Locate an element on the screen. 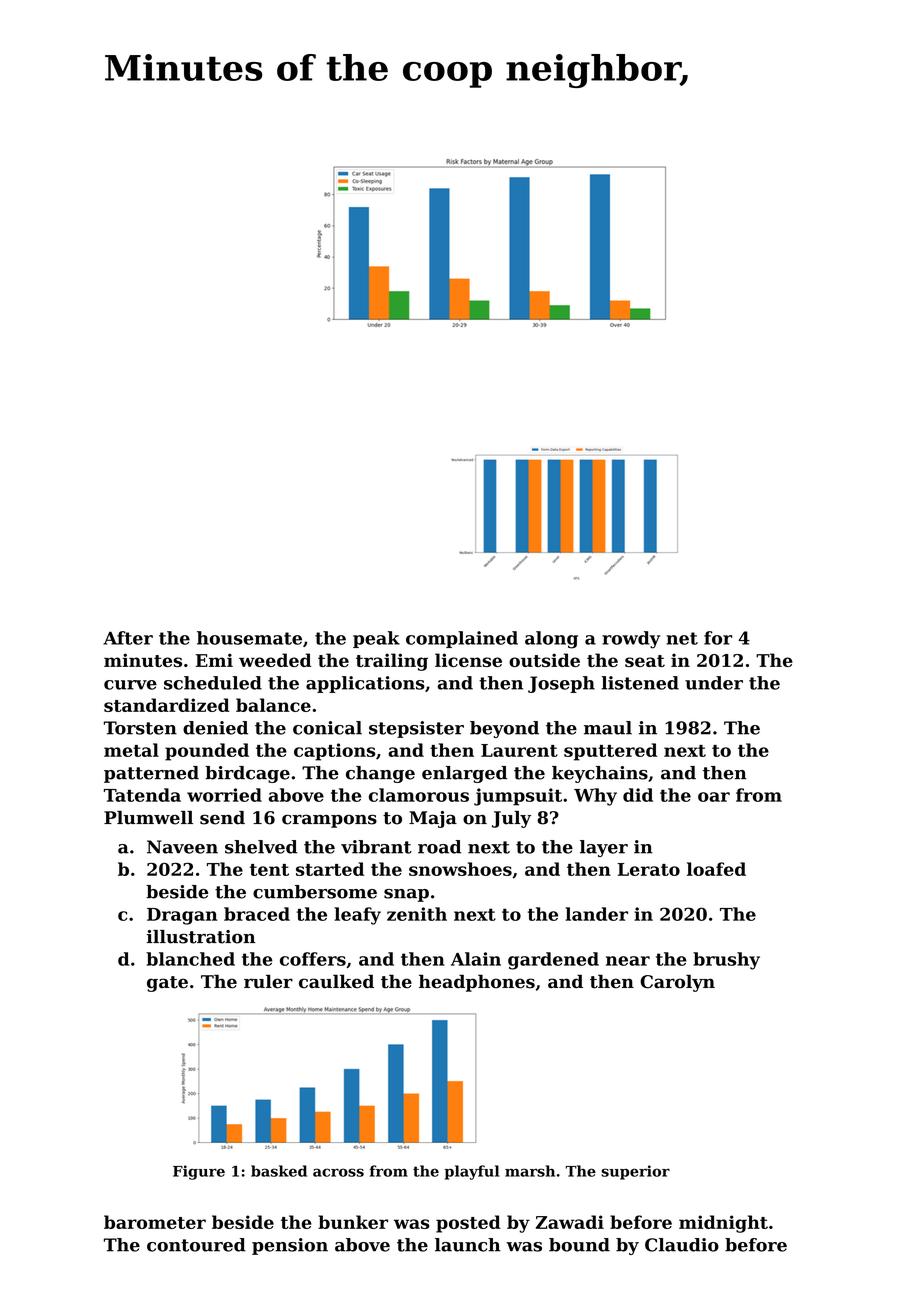 This screenshot has height=1316, width=908. contoured is located at coordinates (196, 1245).
